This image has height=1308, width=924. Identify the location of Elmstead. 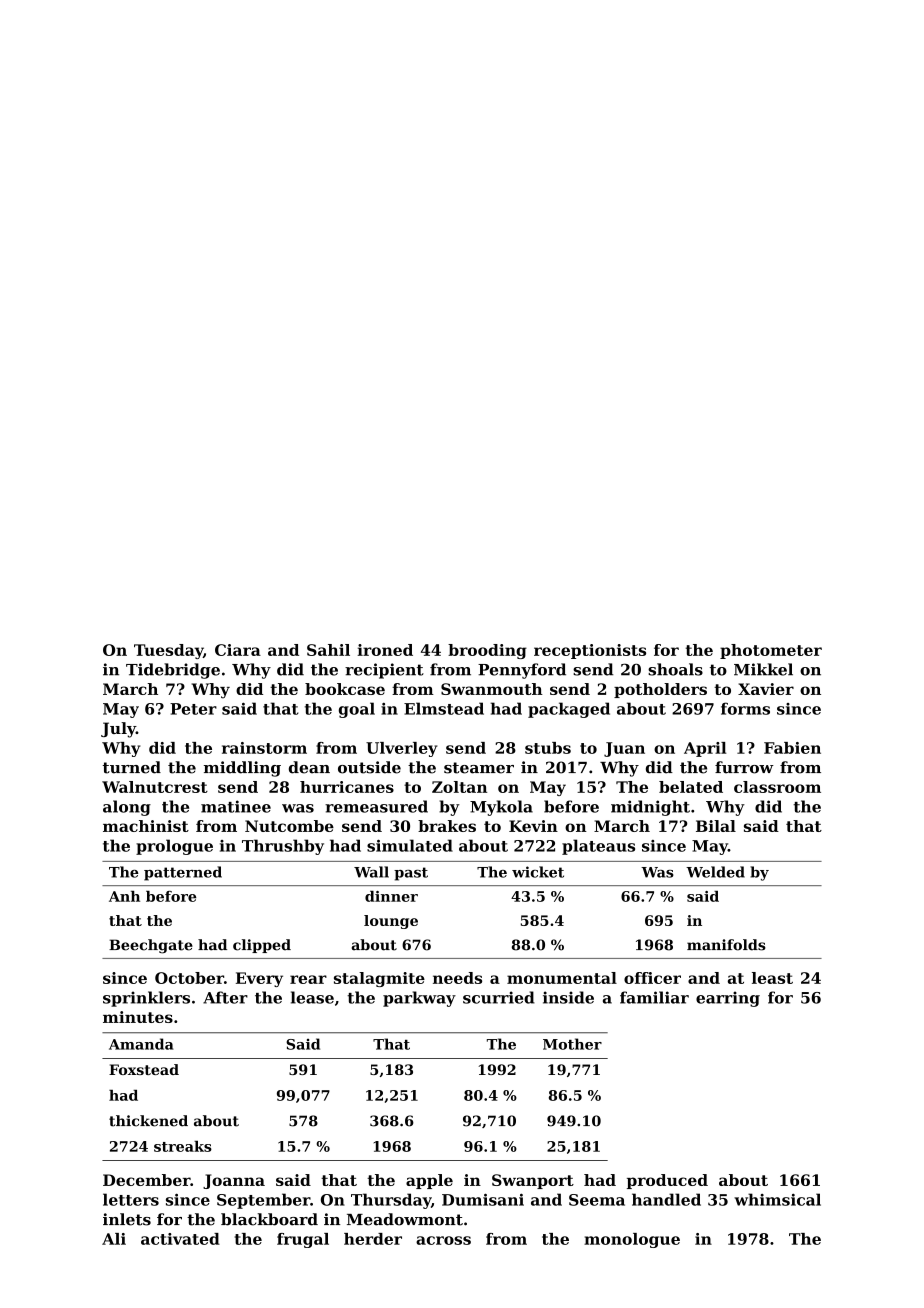
(444, 708).
